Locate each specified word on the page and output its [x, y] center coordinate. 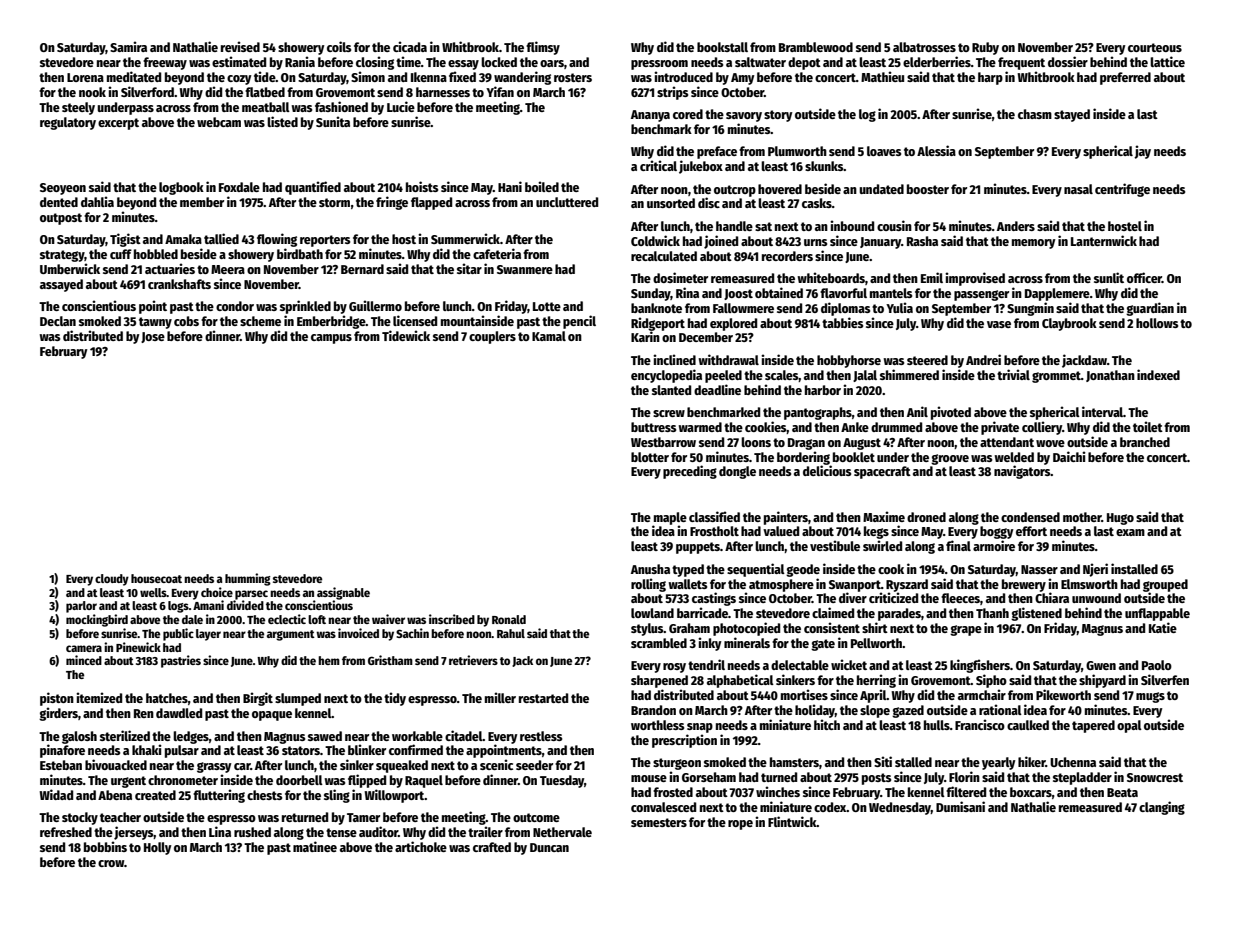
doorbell [299, 780]
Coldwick [655, 240]
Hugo [1120, 519]
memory [1034, 244]
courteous [1155, 47]
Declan [58, 321]
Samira [128, 46]
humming [248, 579]
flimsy [543, 48]
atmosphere [781, 585]
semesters [659, 822]
